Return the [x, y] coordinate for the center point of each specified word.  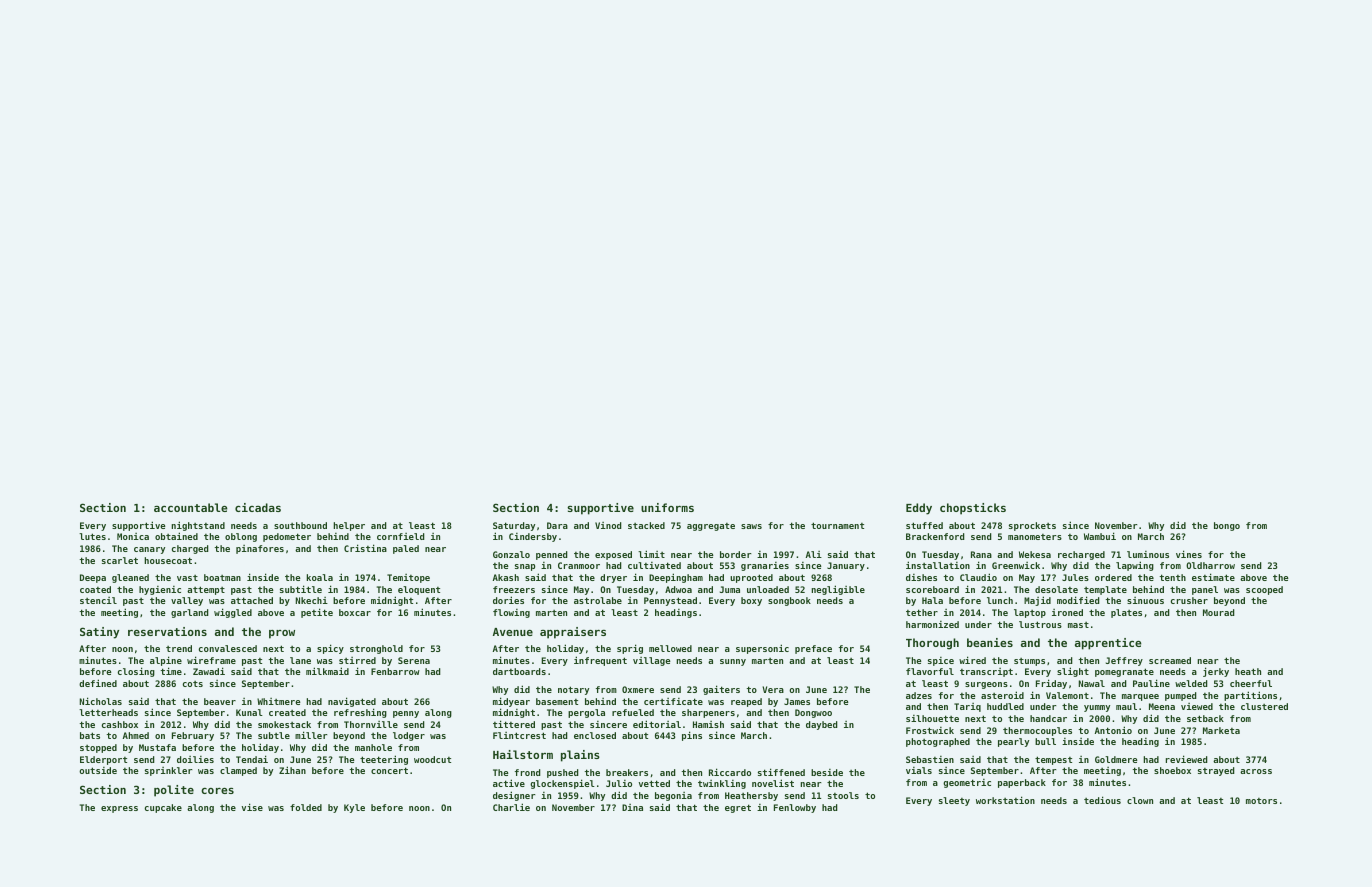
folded [306, 807]
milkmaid [327, 671]
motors [1261, 801]
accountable [191, 507]
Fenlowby [795, 808]
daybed [822, 725]
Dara [557, 525]
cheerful [1251, 683]
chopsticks [973, 509]
